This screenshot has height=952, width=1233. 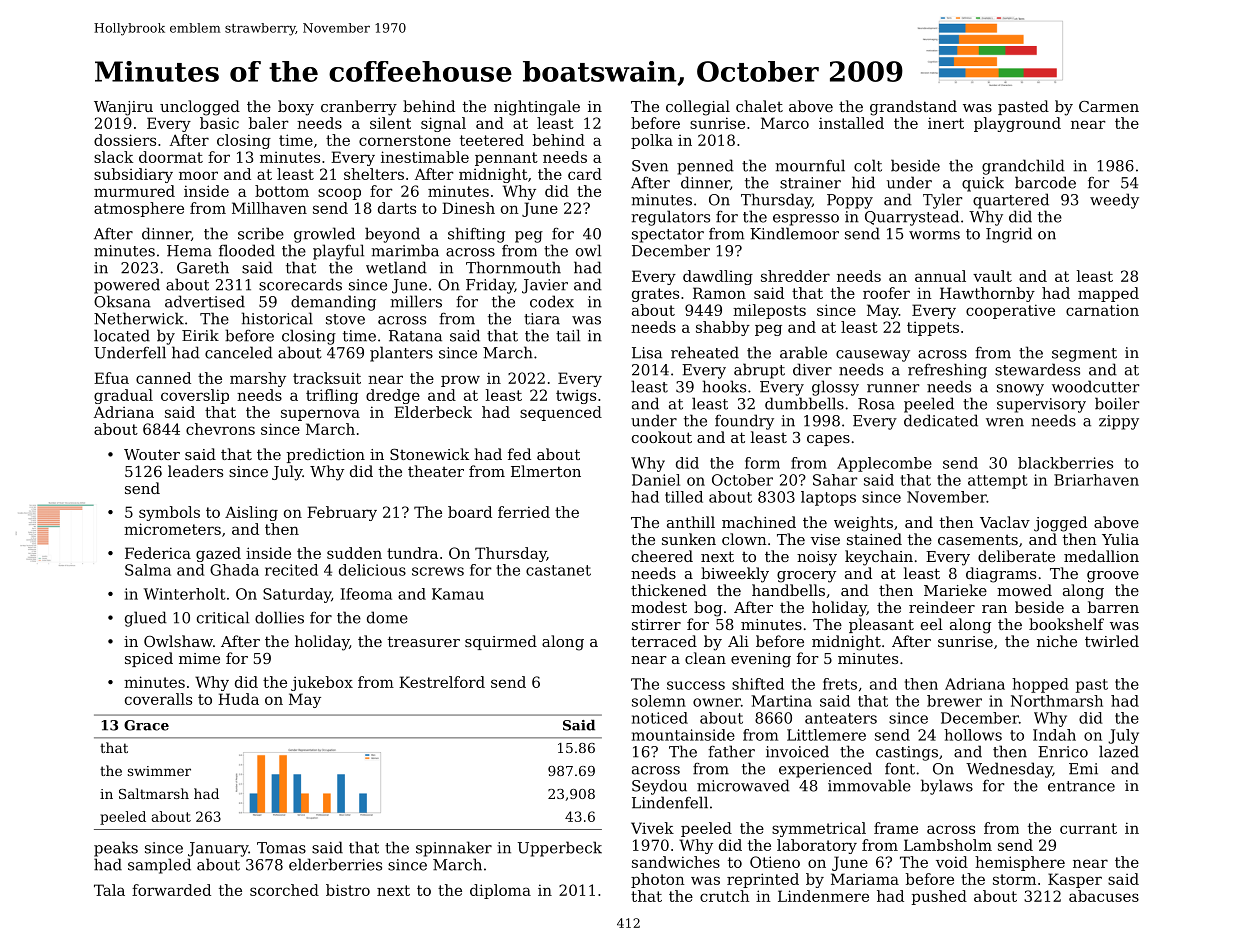 I want to click on boxy, so click(x=296, y=108).
